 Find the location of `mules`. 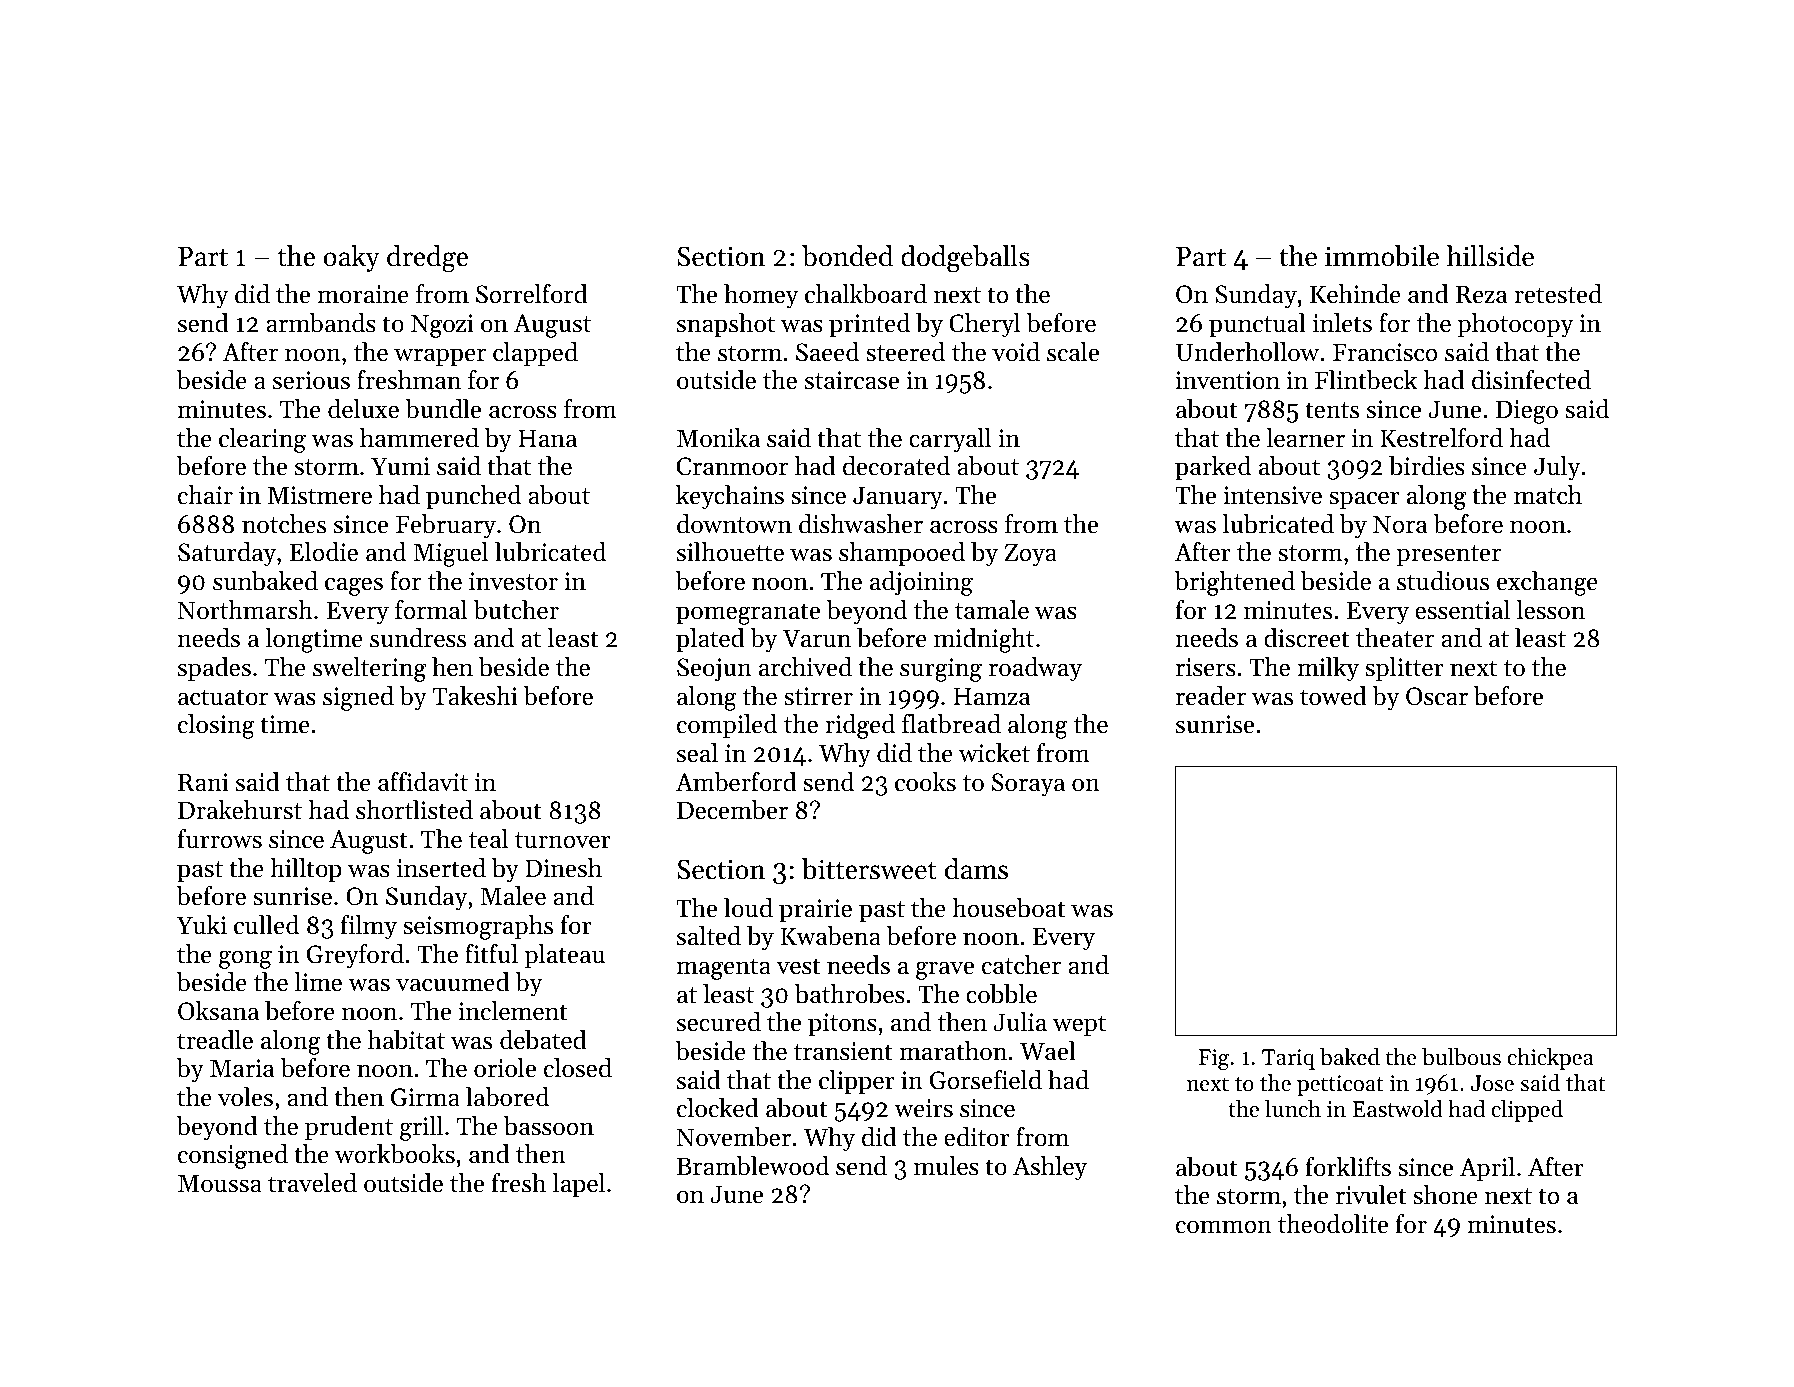

mules is located at coordinates (946, 1166).
